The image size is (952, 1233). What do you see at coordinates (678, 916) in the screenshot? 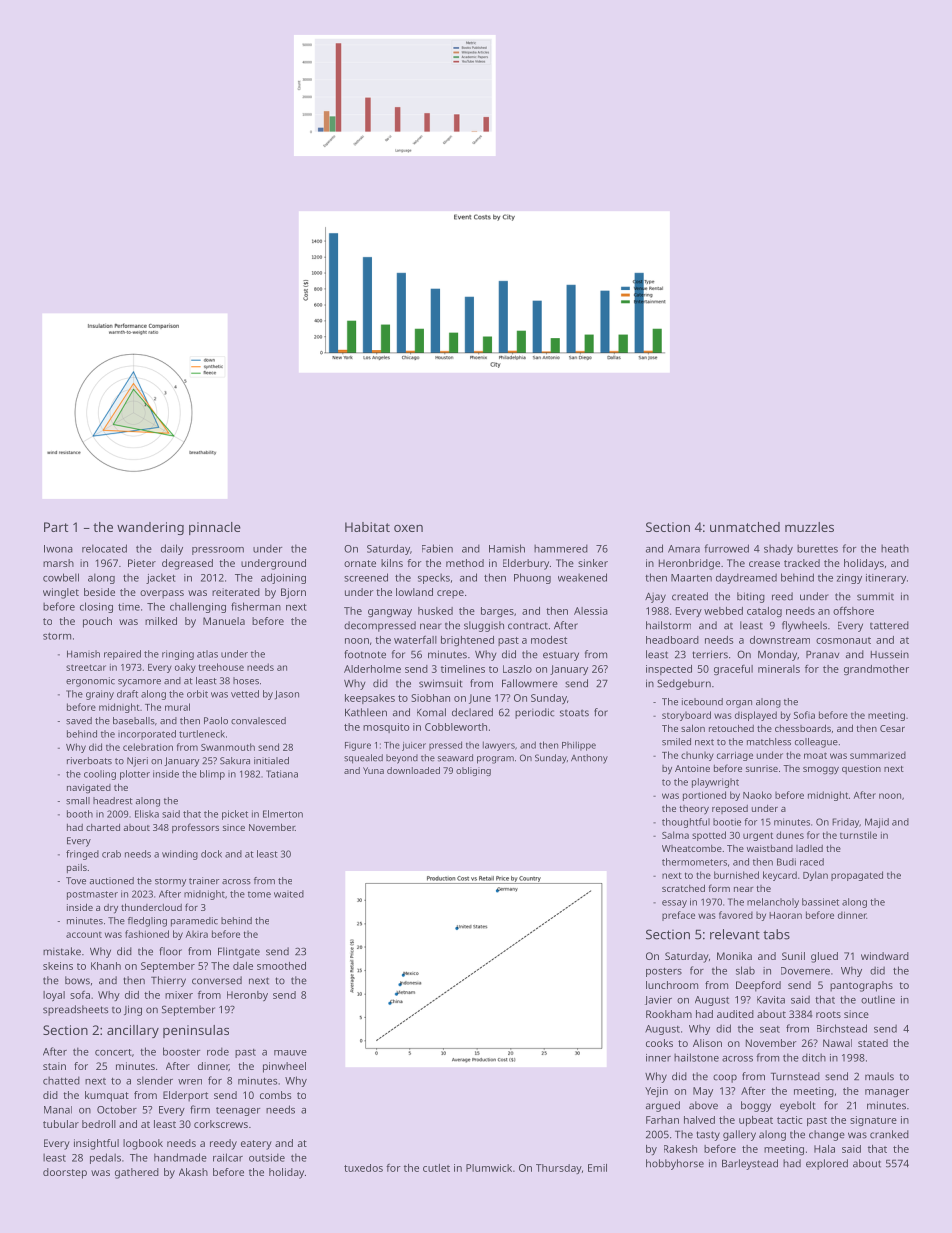
I see `preface` at bounding box center [678, 916].
